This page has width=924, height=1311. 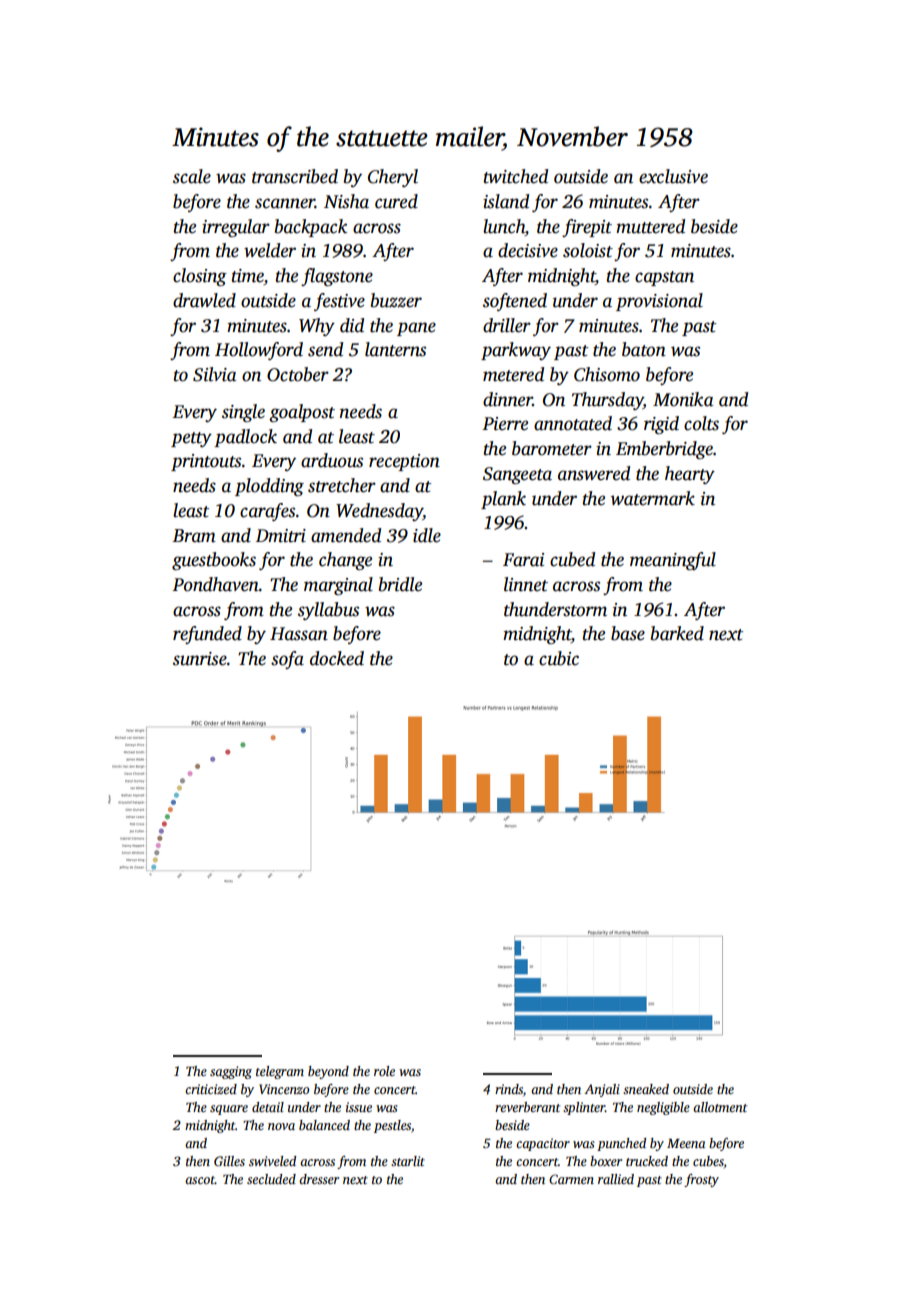 What do you see at coordinates (523, 560) in the page?
I see `Farai` at bounding box center [523, 560].
